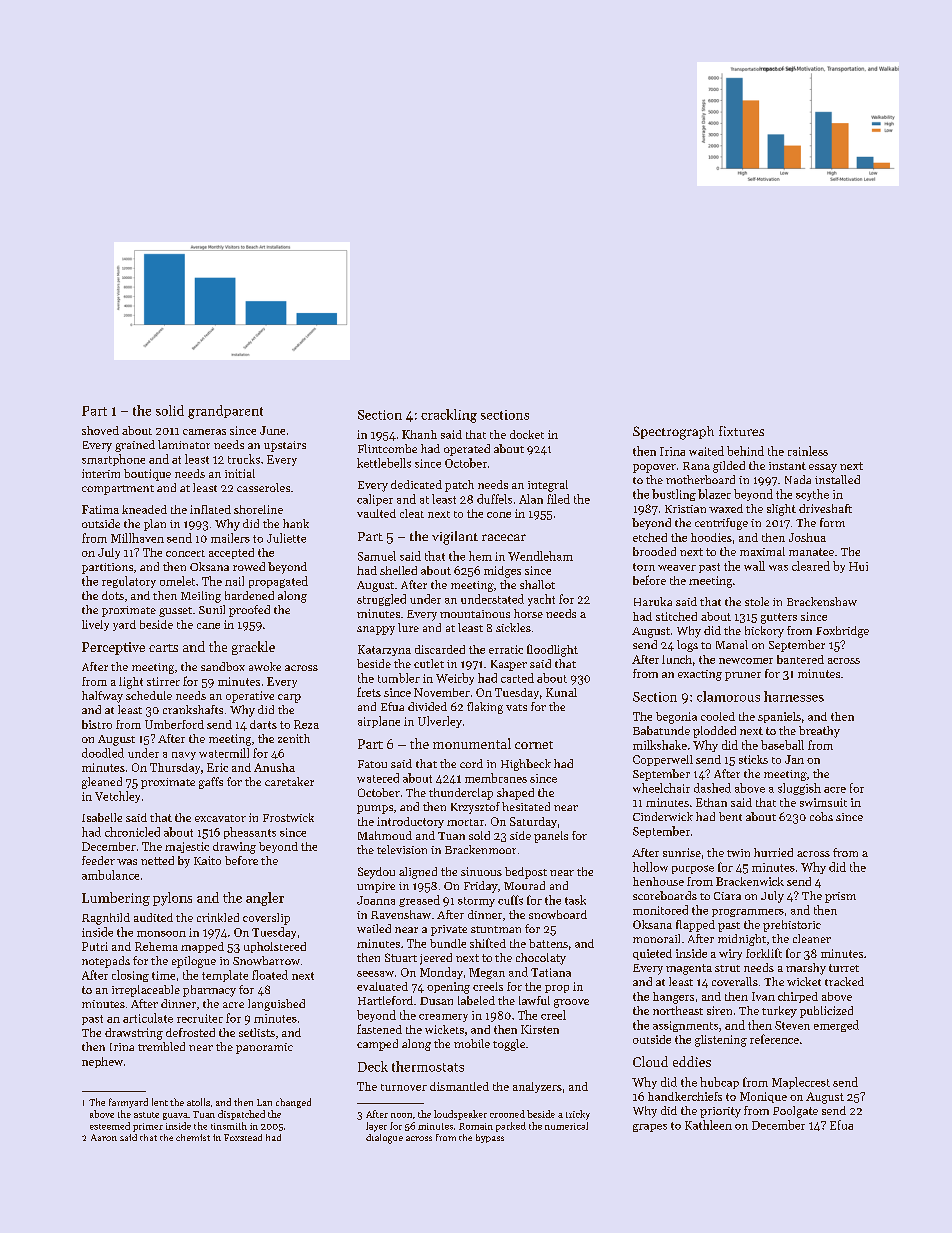 The width and height of the screenshot is (952, 1233). Describe the element at coordinates (663, 816) in the screenshot. I see `Cinderwick` at that location.
